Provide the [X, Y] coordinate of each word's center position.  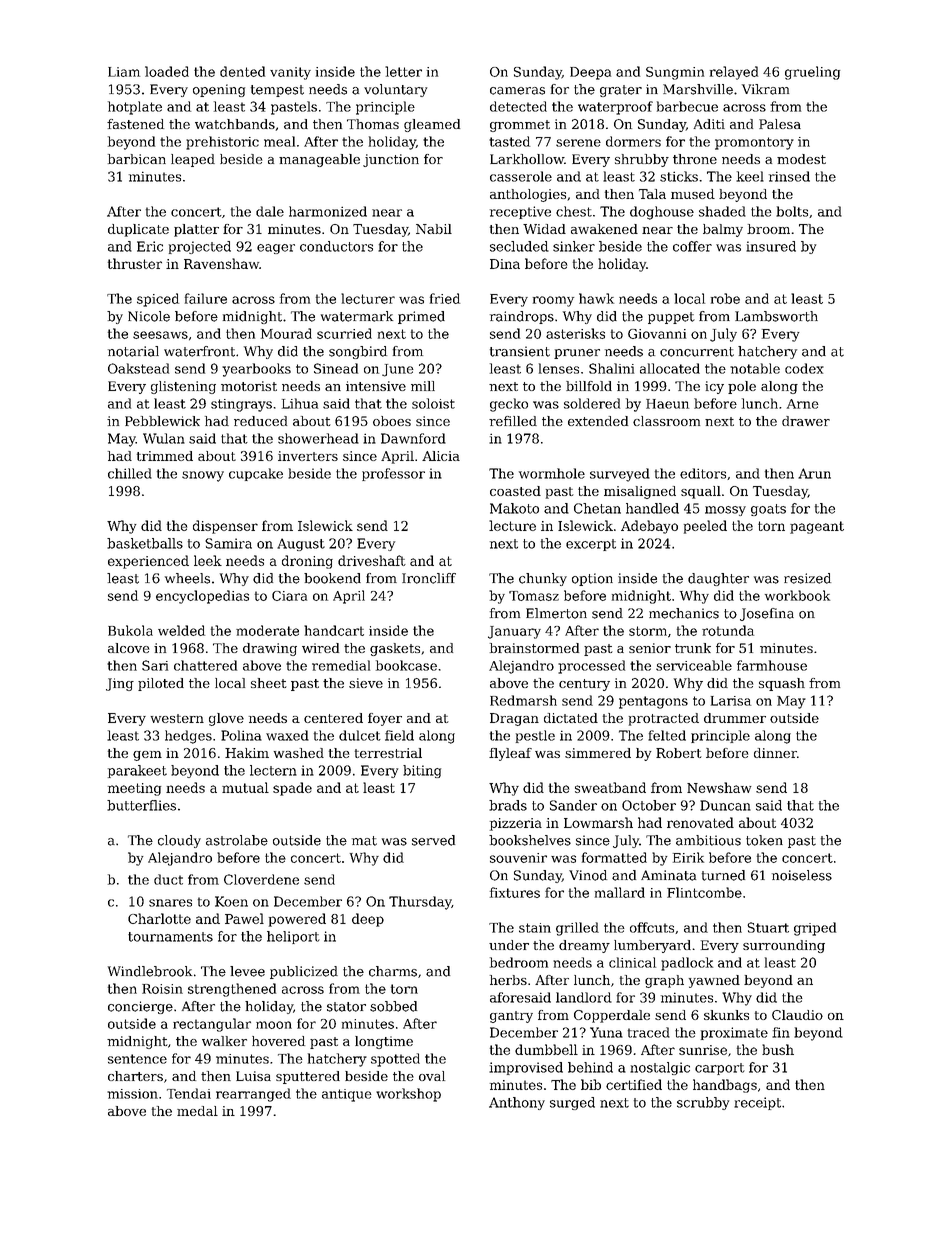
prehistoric [222, 143]
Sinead [336, 368]
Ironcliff [429, 578]
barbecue [687, 106]
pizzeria [516, 824]
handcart [334, 630]
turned [723, 875]
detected [518, 106]
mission [132, 1094]
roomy [553, 301]
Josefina [767, 614]
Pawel [244, 918]
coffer [692, 246]
